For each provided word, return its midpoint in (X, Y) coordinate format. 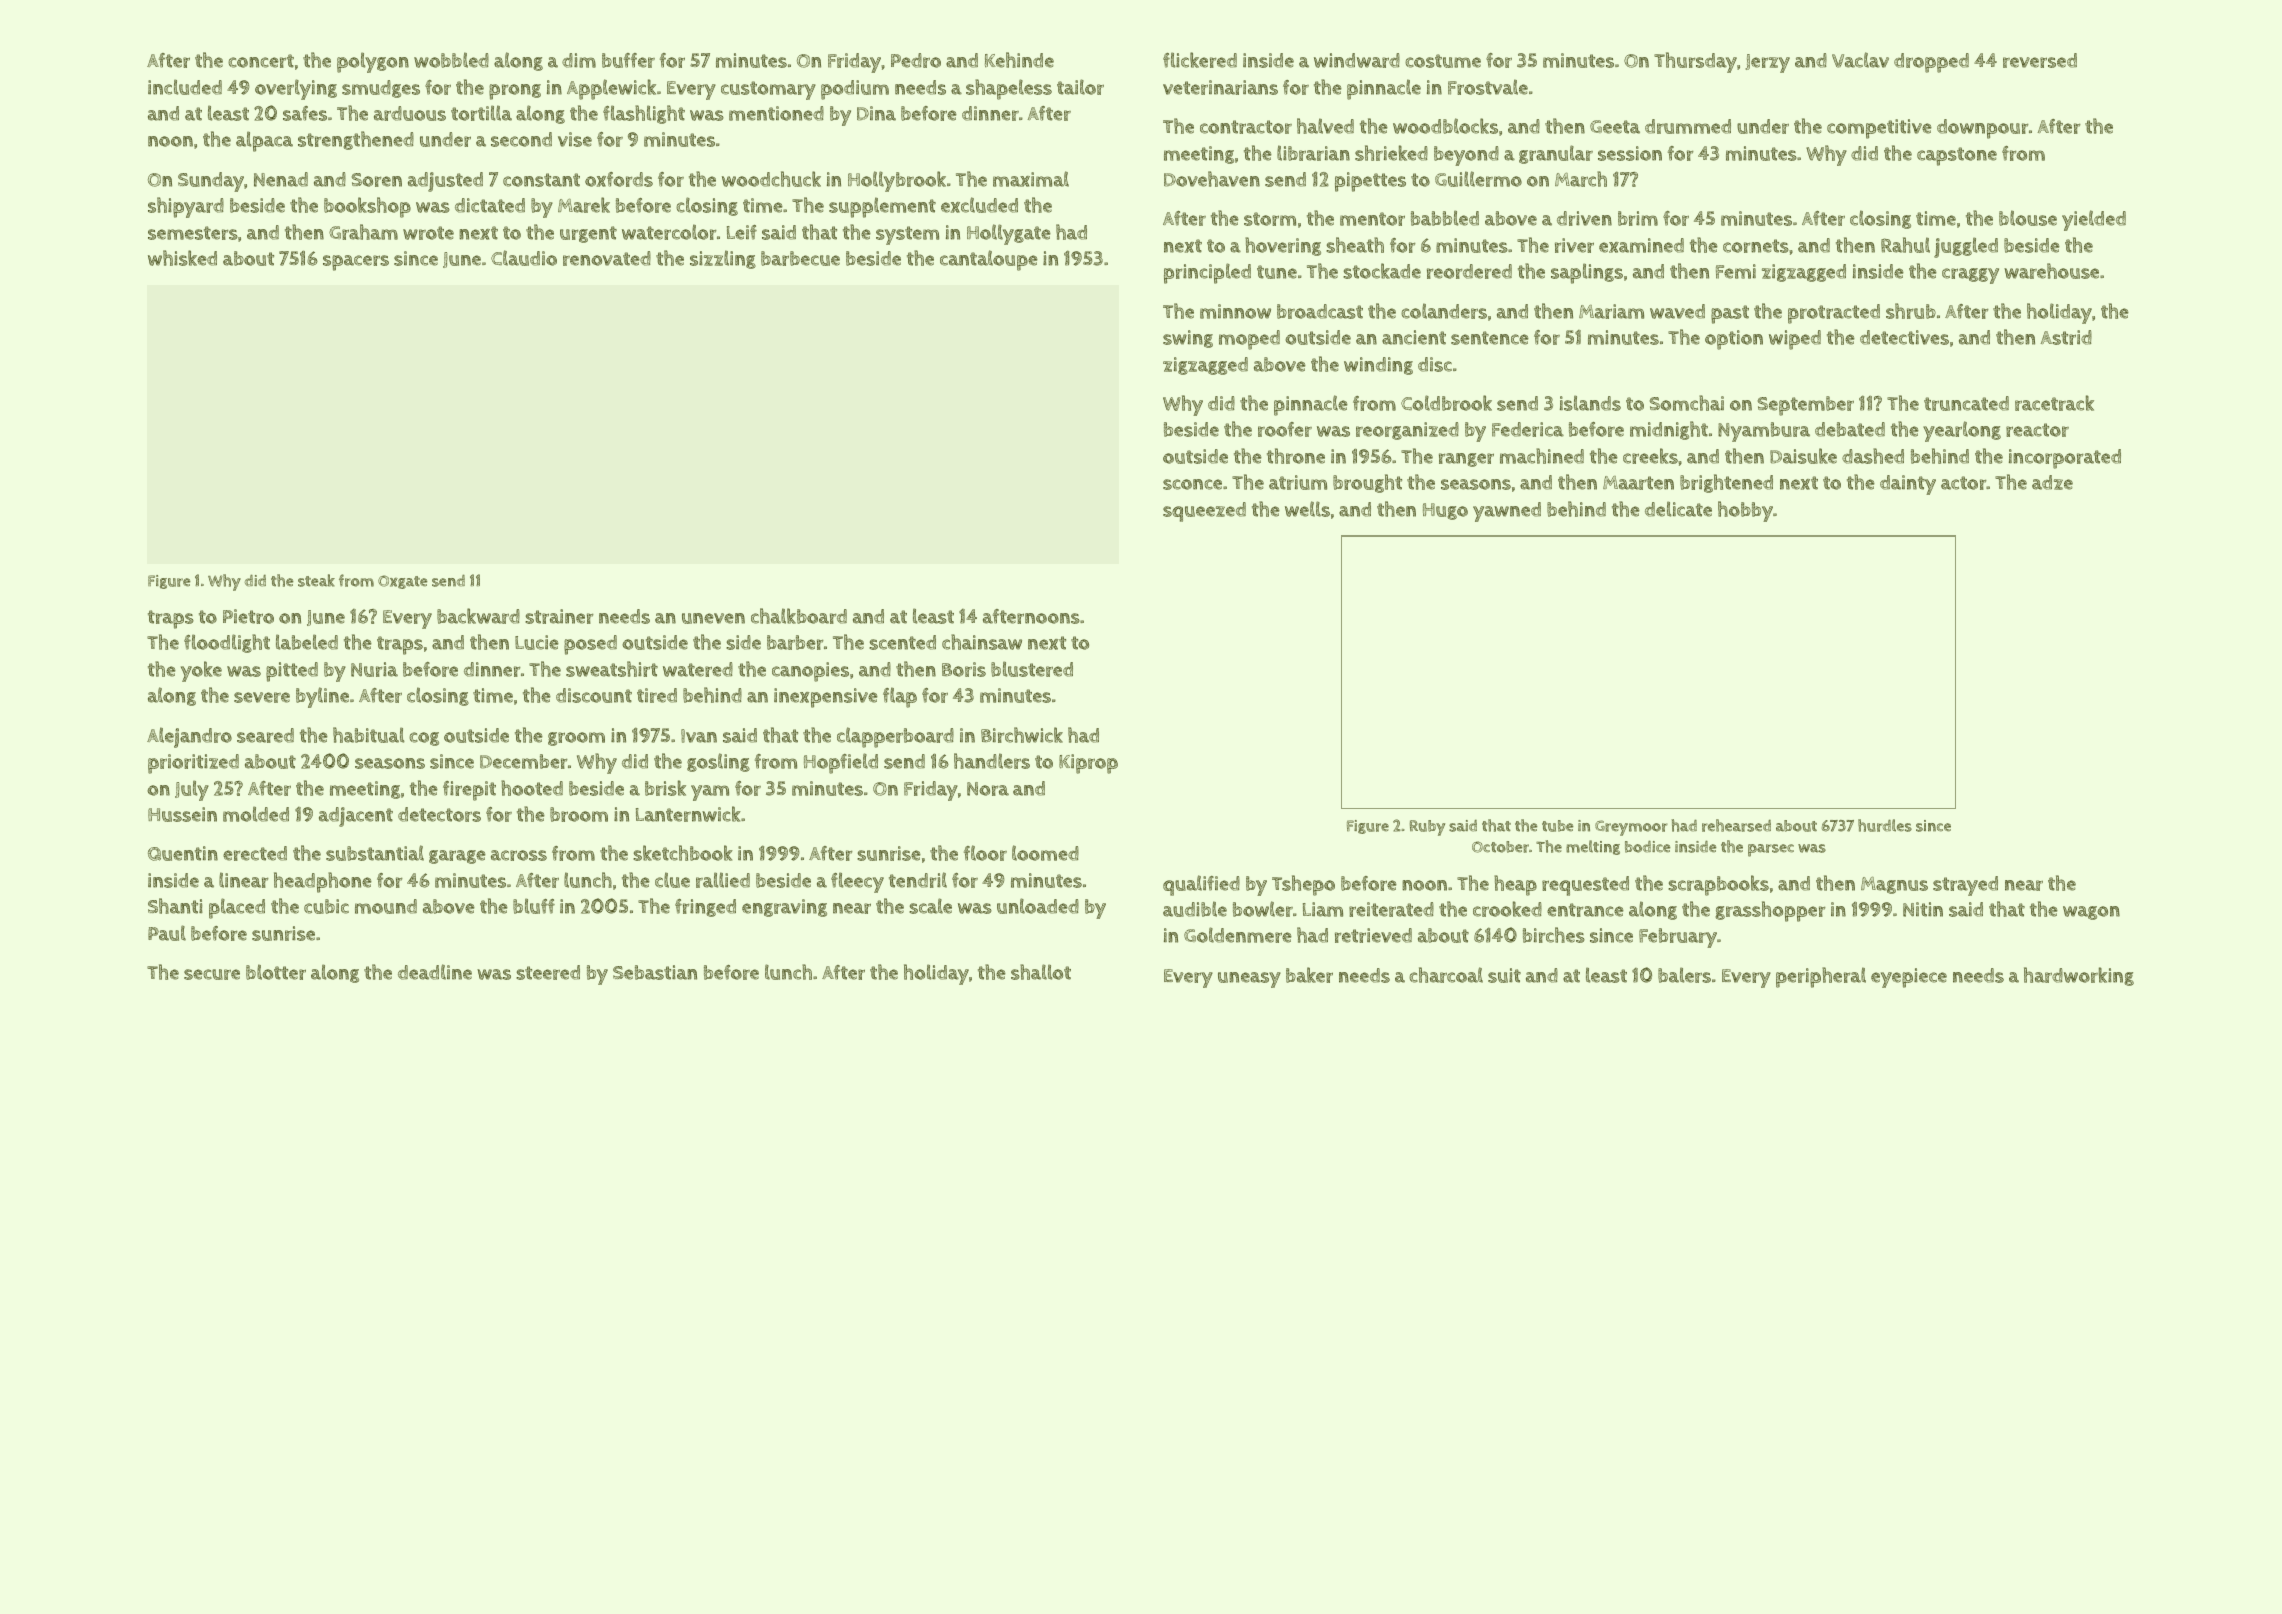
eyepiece (1909, 978)
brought (1367, 483)
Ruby (1427, 828)
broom (579, 814)
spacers (356, 263)
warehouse (2051, 271)
